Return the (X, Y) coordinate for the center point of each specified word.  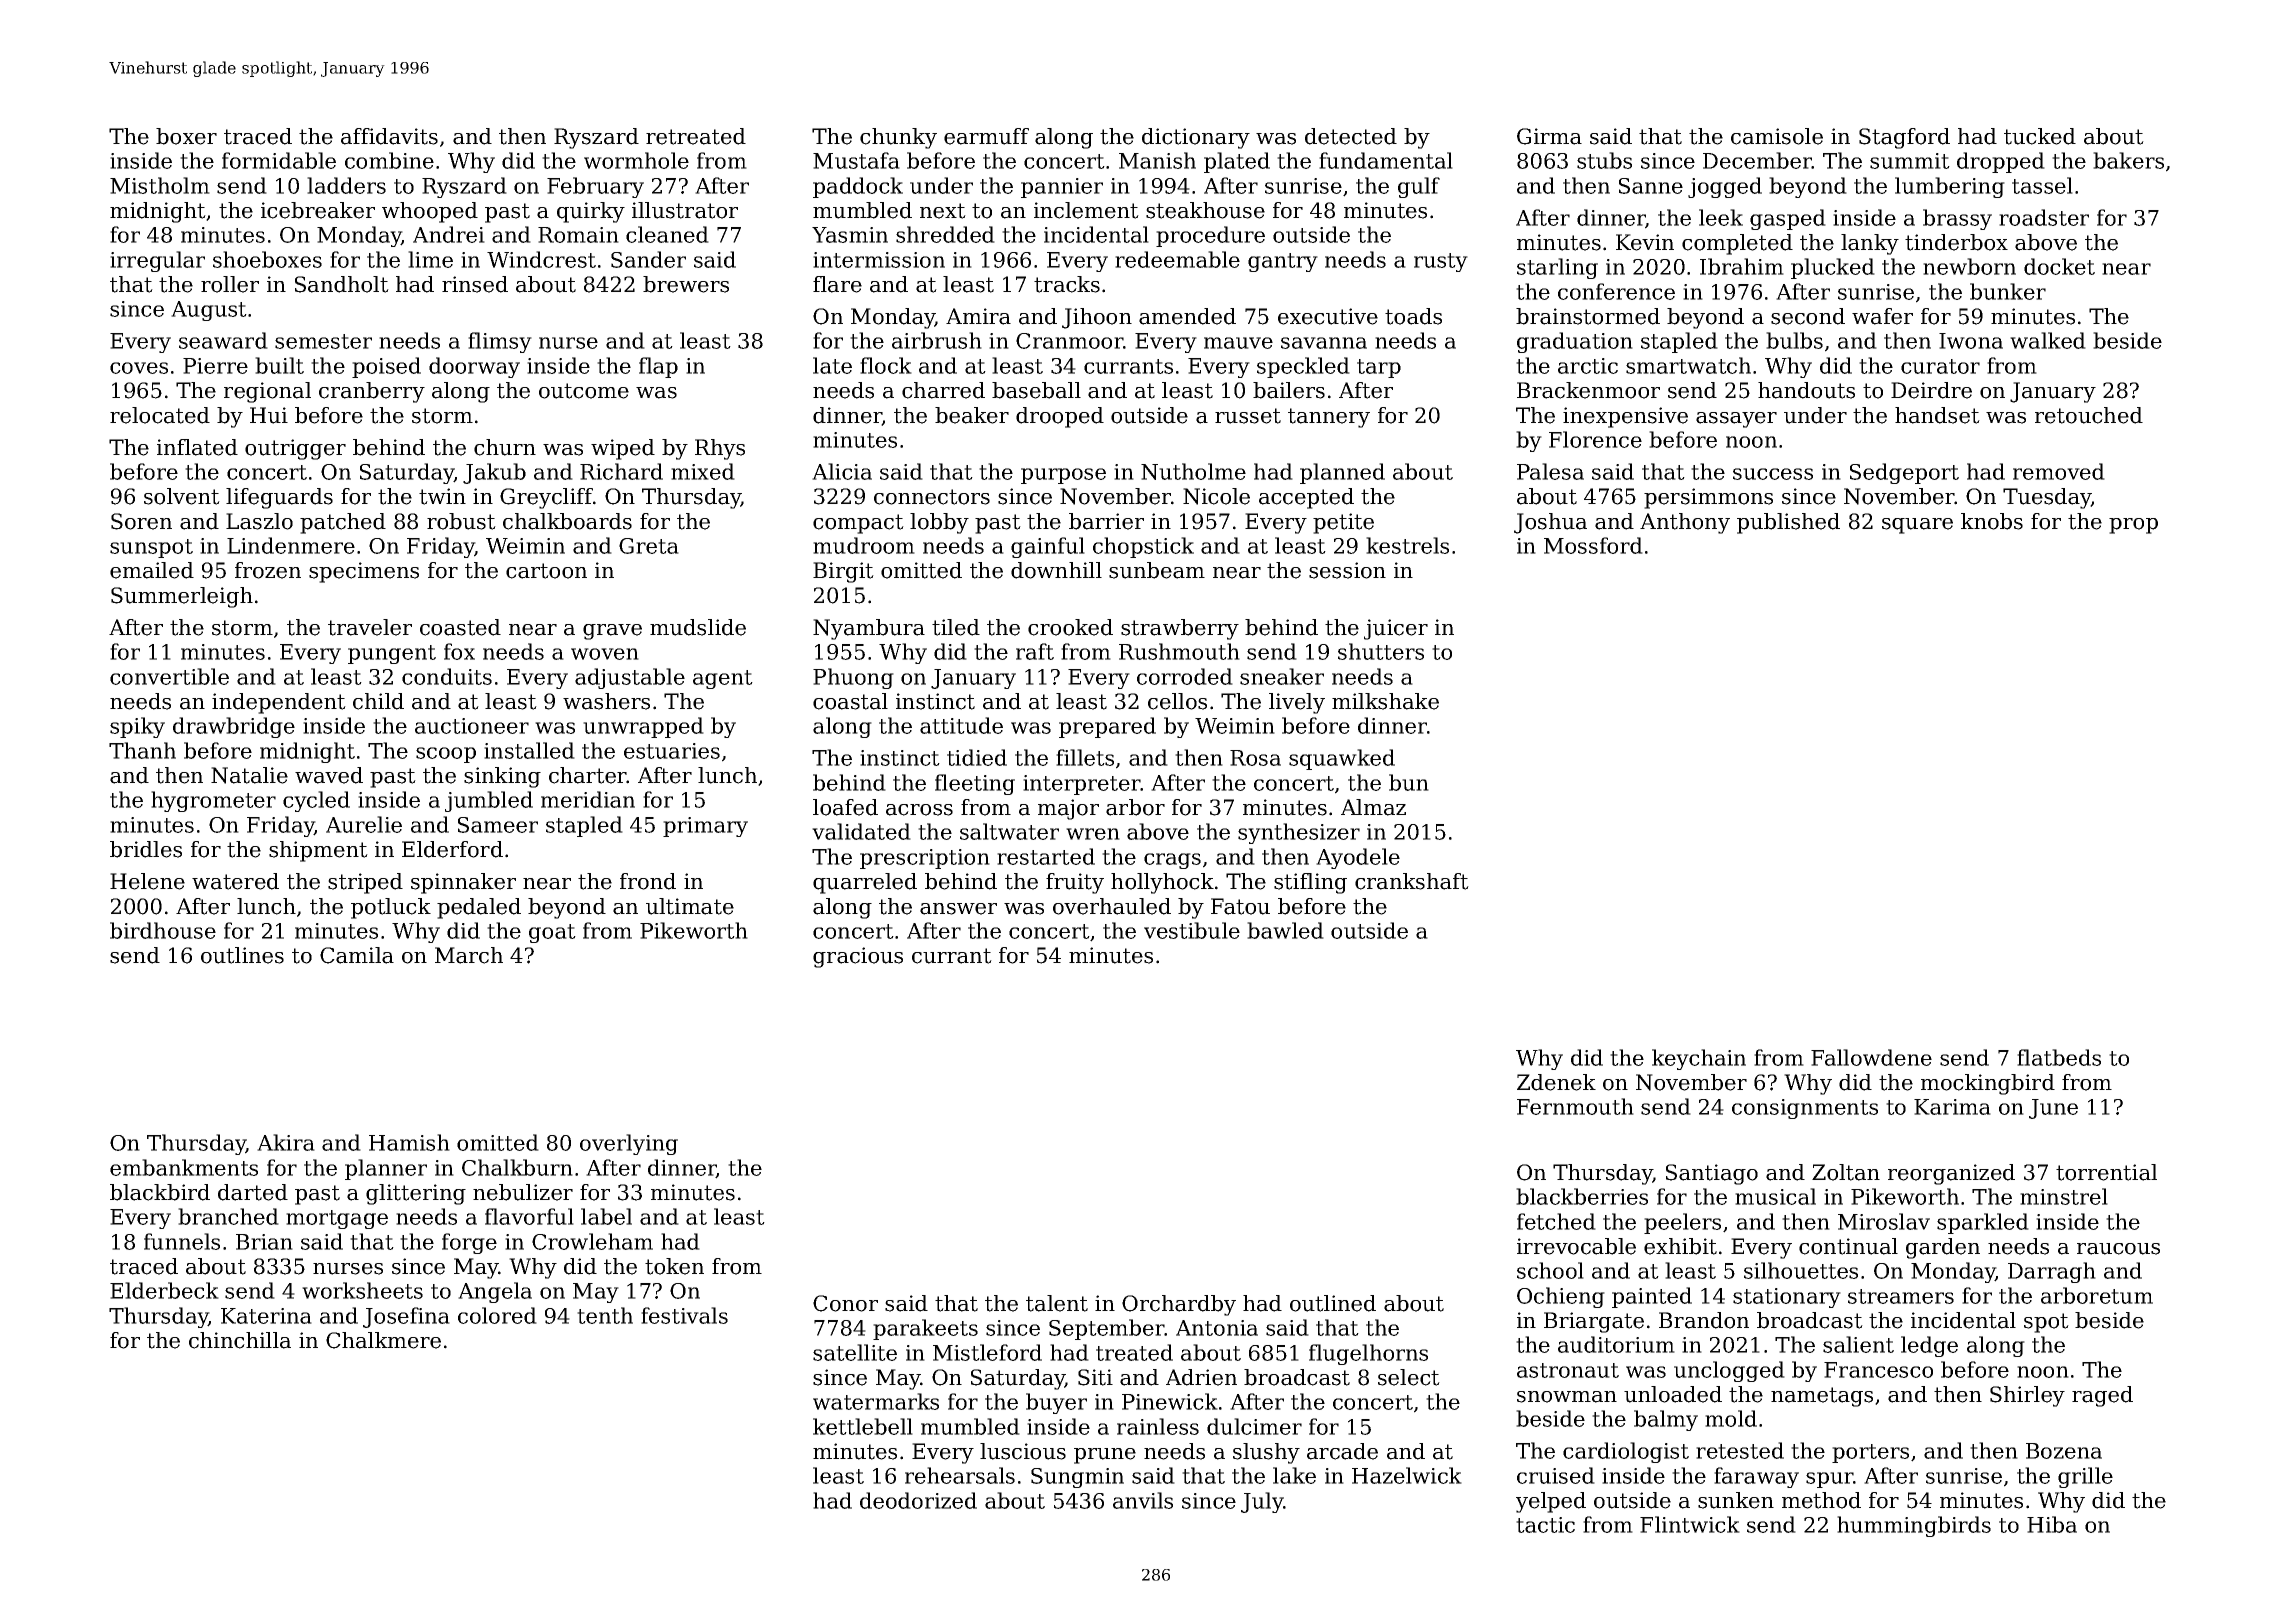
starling (1557, 268)
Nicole (1216, 496)
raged (2102, 1396)
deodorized (918, 1500)
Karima (1952, 1107)
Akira (286, 1142)
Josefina (406, 1317)
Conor (845, 1303)
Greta (649, 546)
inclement (1086, 210)
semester (323, 341)
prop (2133, 526)
